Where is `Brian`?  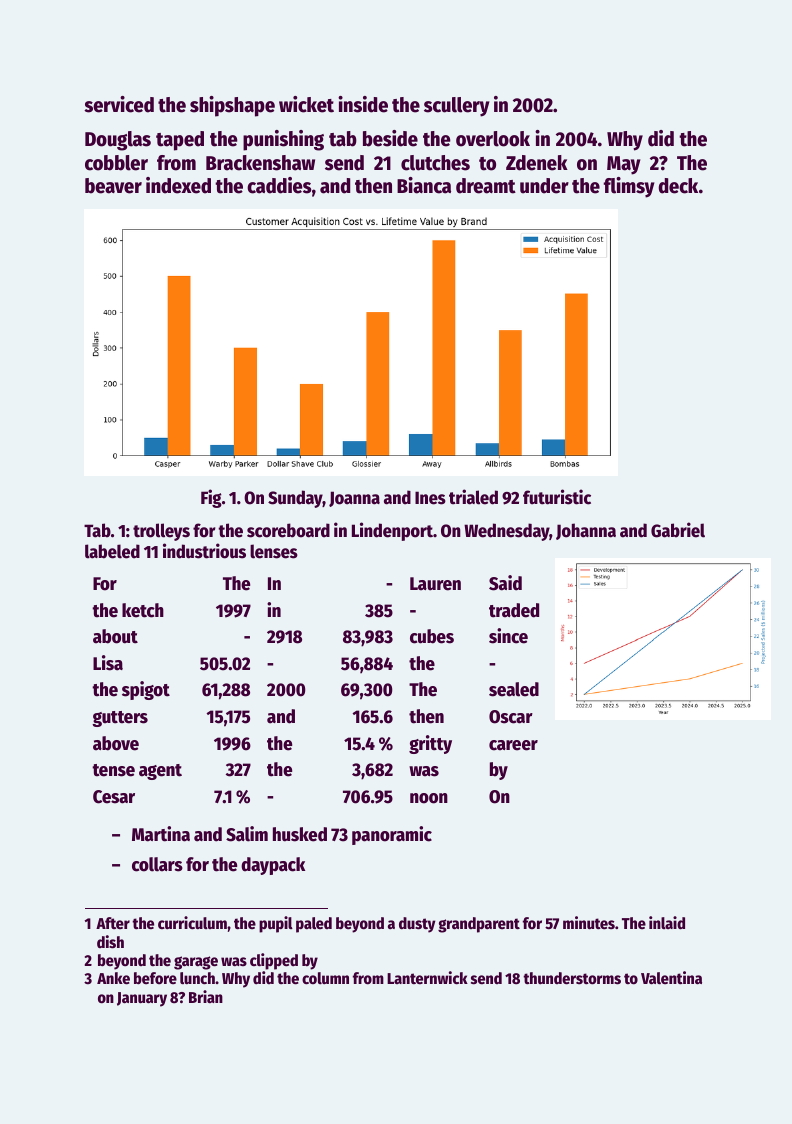
Brian is located at coordinates (206, 996).
